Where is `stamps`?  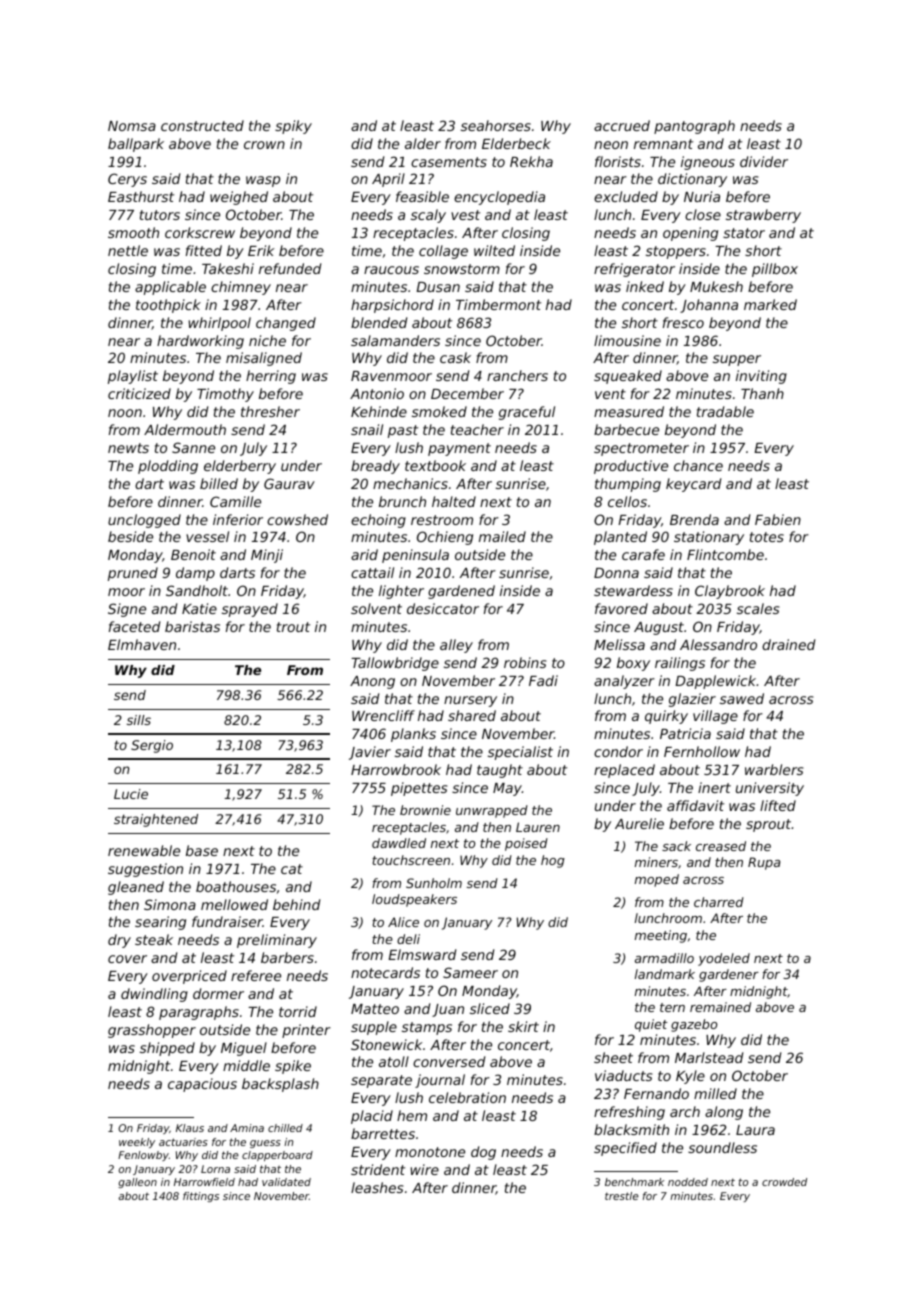
stamps is located at coordinates (427, 1028).
